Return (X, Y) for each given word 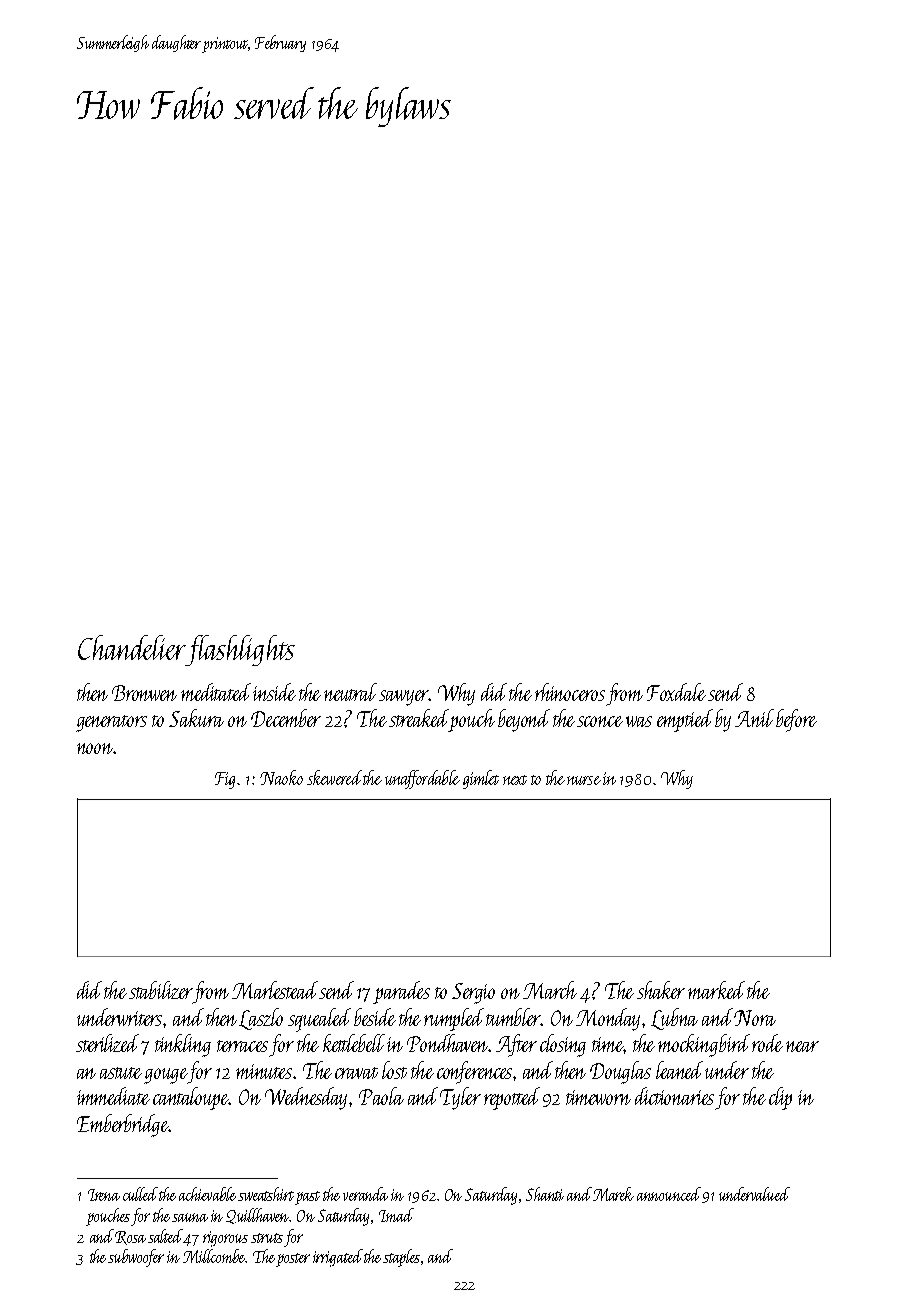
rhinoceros (570, 692)
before (796, 720)
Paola (381, 1096)
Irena (104, 1195)
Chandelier (132, 647)
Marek (613, 1194)
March (550, 990)
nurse (584, 780)
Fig (225, 780)
